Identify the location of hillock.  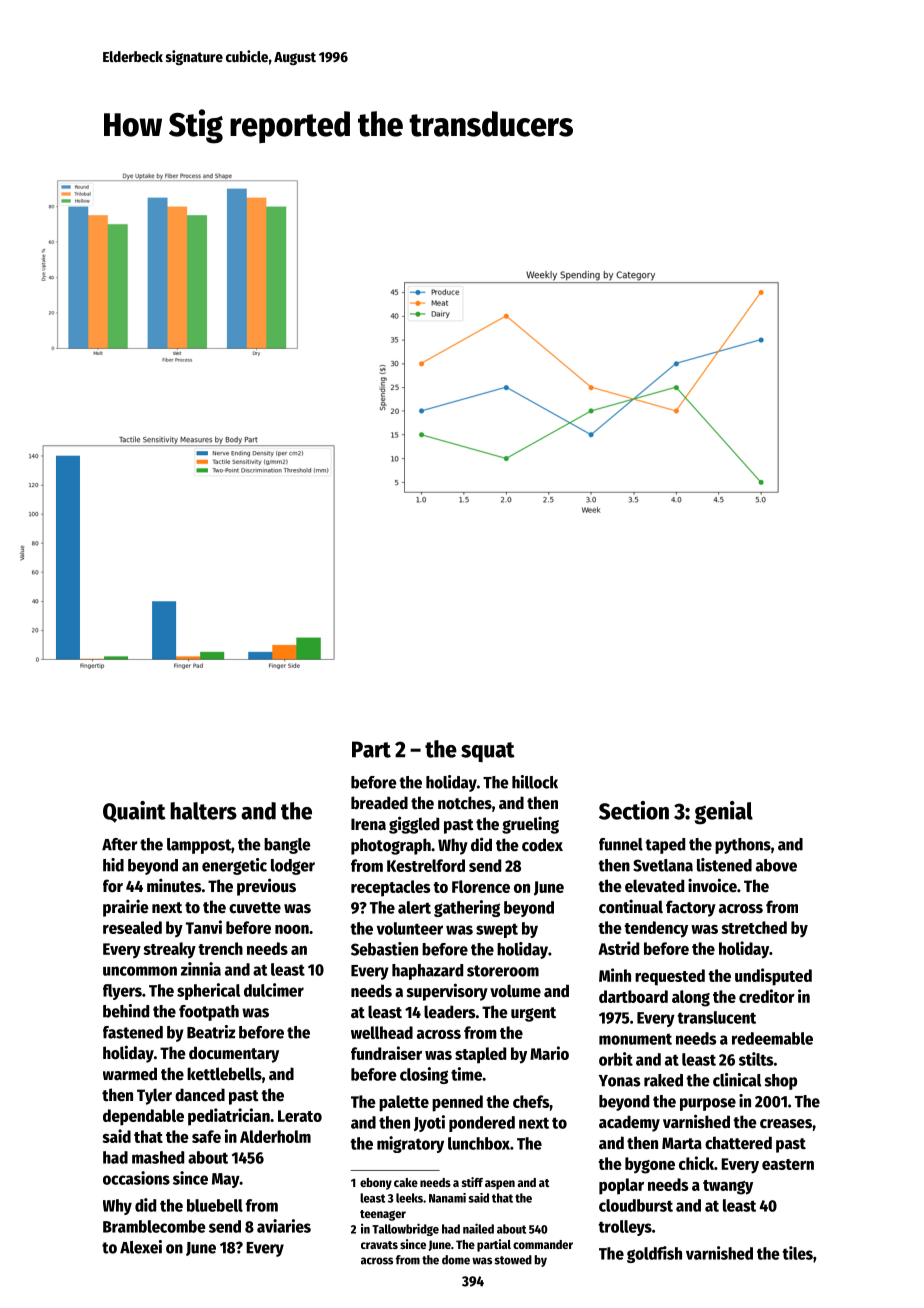
(535, 782).
